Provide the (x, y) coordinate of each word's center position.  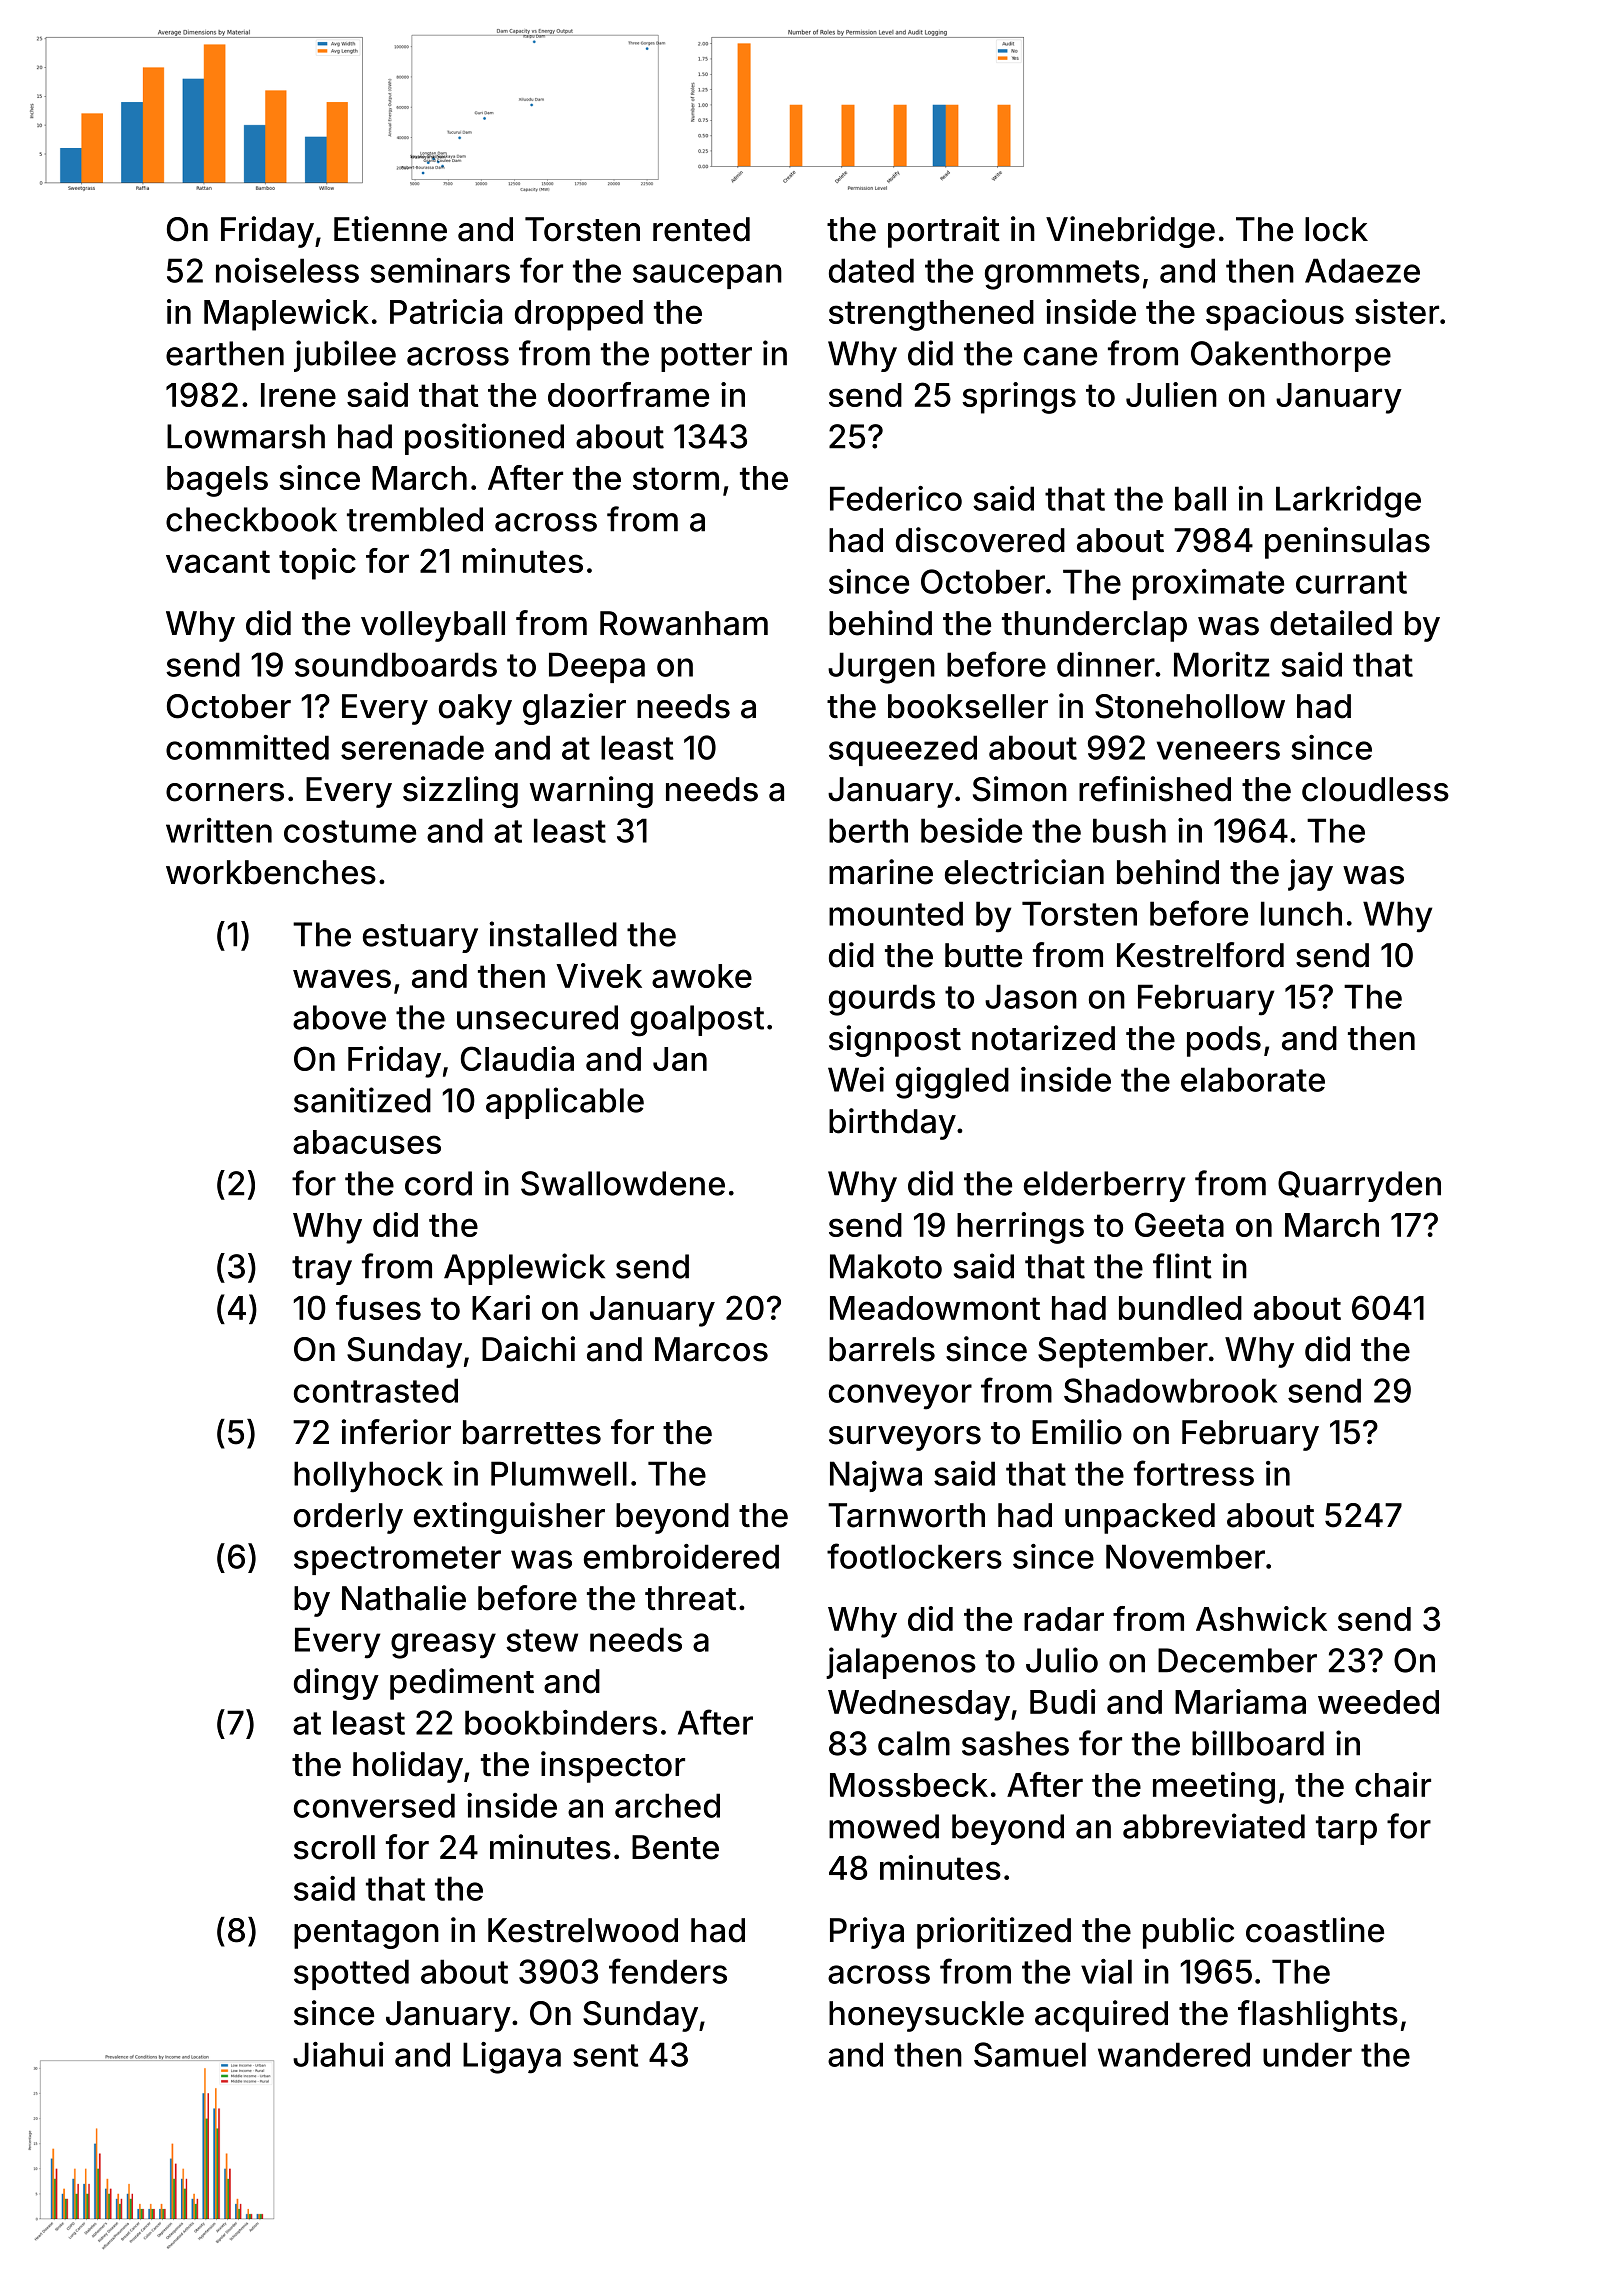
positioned (484, 439)
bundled (1180, 1308)
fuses (378, 1307)
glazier (574, 709)
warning (591, 792)
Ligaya (512, 2058)
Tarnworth (906, 1515)
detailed (1331, 623)
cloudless (1375, 789)
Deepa (597, 667)
